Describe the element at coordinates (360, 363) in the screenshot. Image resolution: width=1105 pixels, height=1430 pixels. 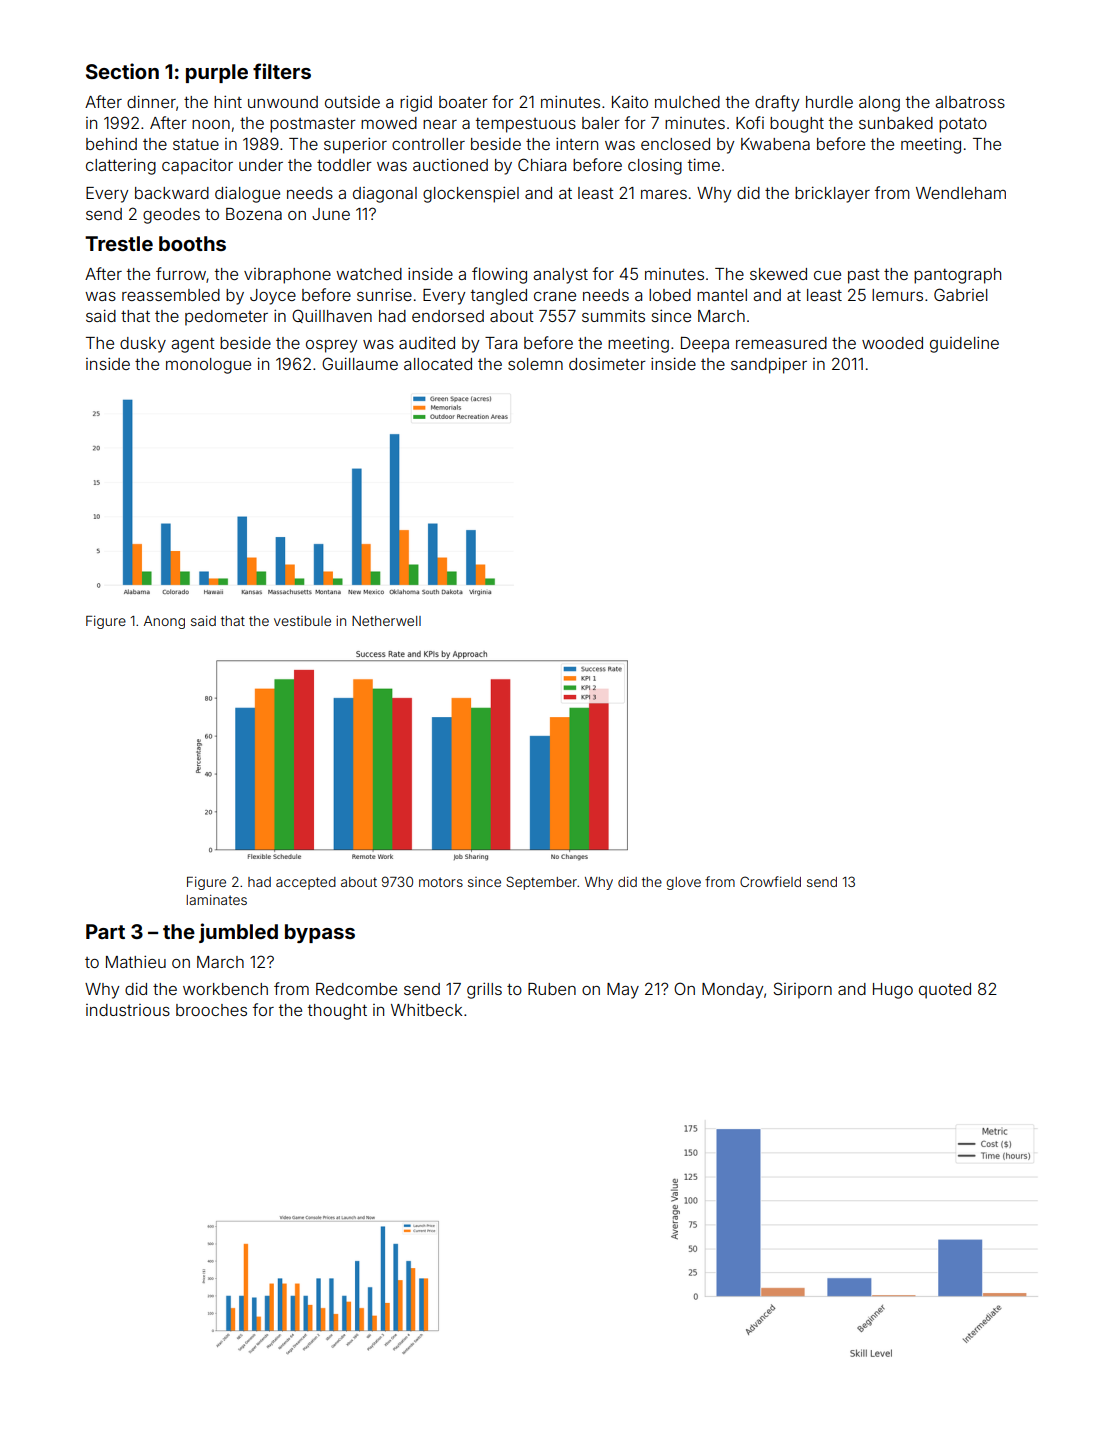
I see `Guillaume` at that location.
